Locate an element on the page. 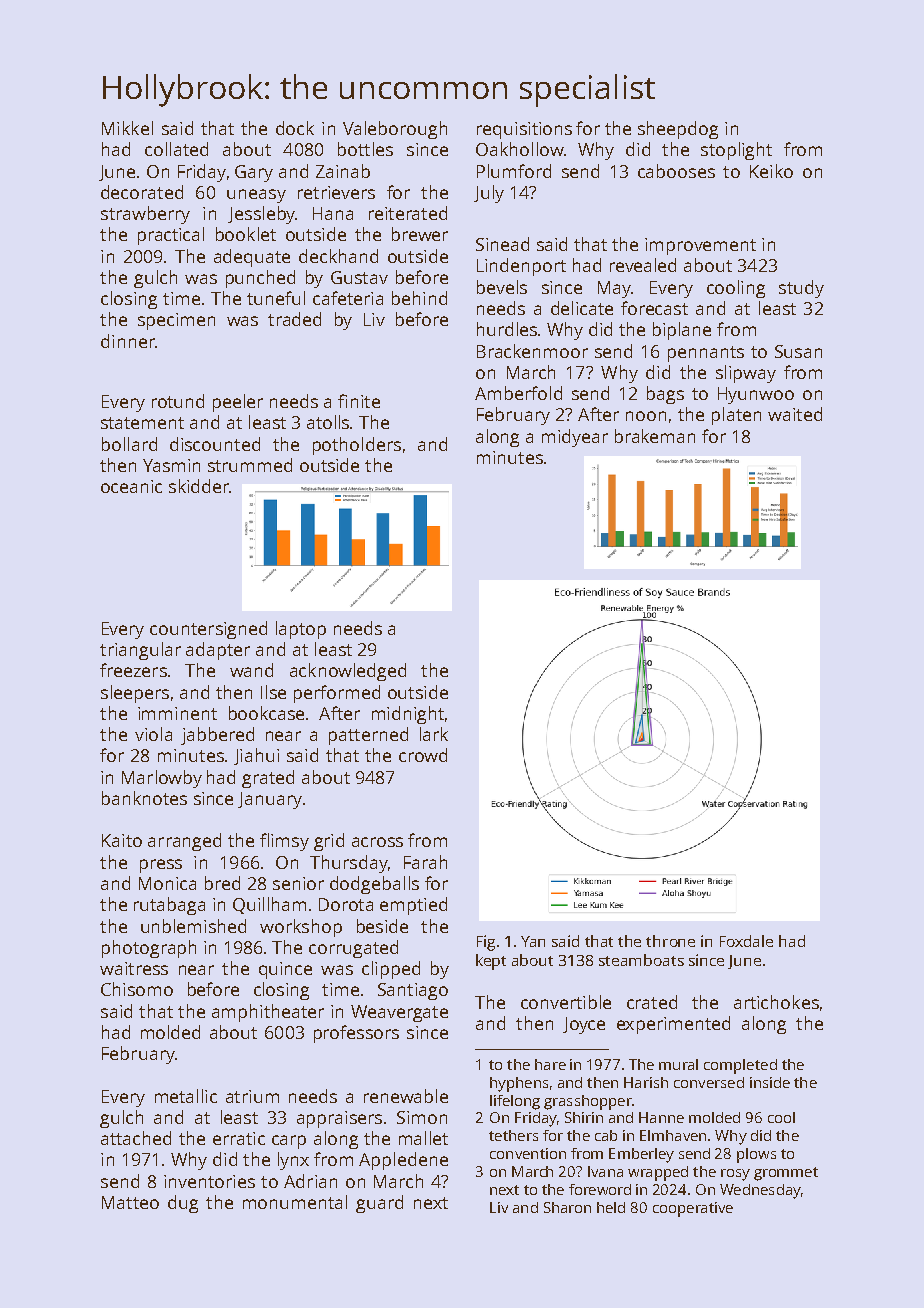 The image size is (924, 1308). crowd is located at coordinates (423, 755).
